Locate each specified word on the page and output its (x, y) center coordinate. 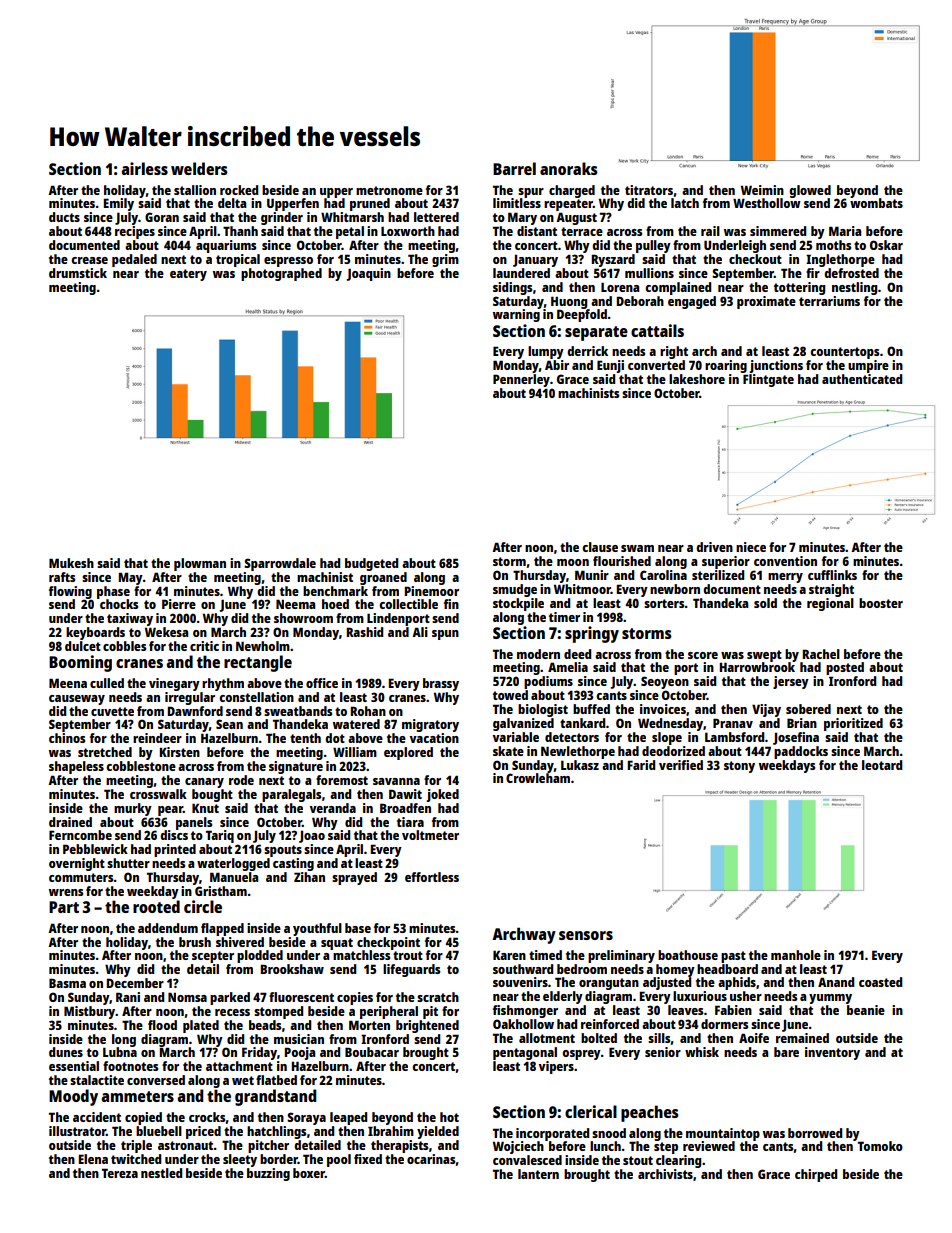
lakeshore (697, 379)
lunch (605, 1146)
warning (516, 315)
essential (74, 1066)
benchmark (335, 591)
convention (785, 561)
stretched (105, 752)
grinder (282, 218)
